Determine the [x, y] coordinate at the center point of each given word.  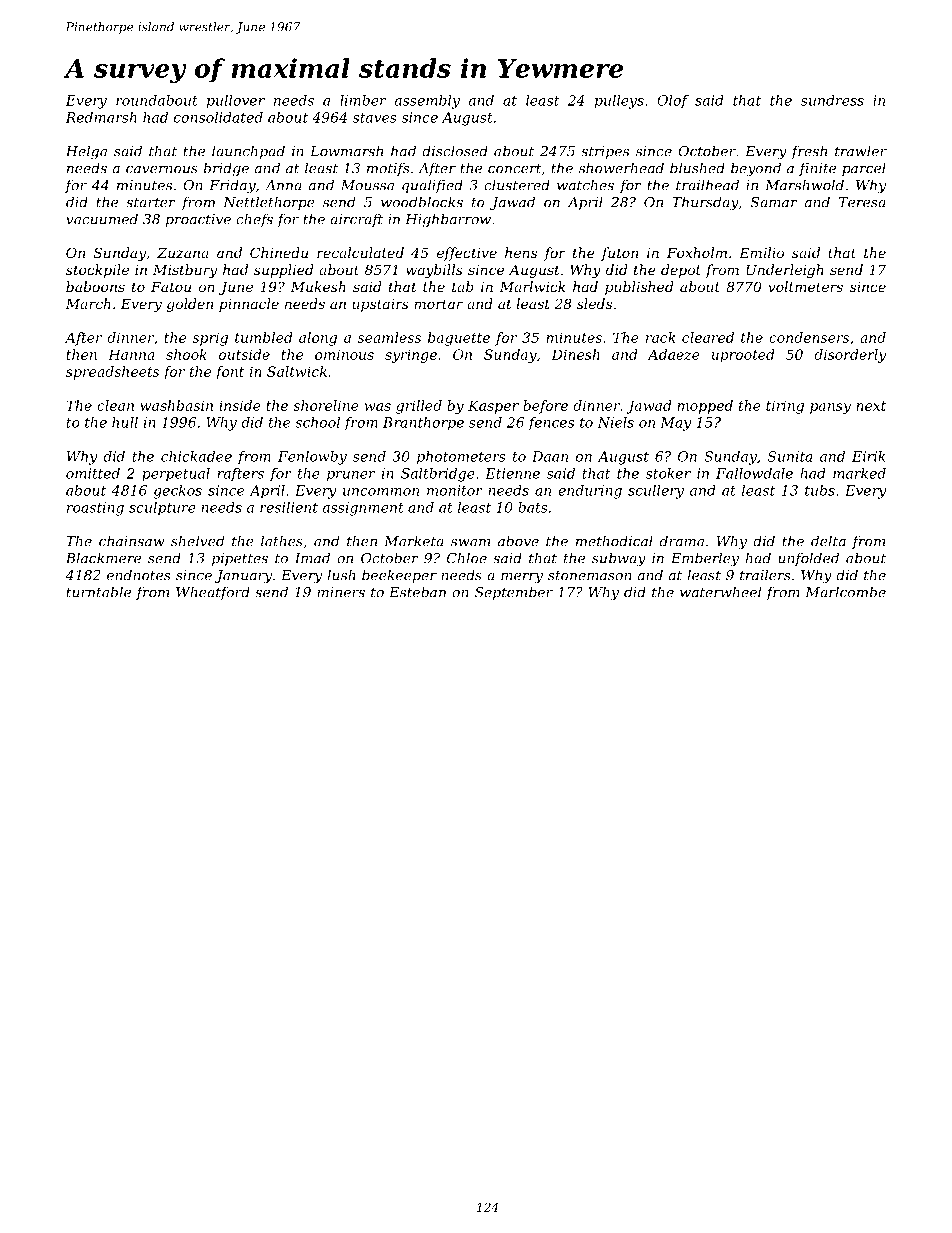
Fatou [171, 287]
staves [375, 118]
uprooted [743, 356]
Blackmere [103, 558]
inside [240, 405]
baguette [459, 339]
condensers [809, 337]
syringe [411, 356]
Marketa [414, 541]
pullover [236, 102]
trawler [861, 151]
